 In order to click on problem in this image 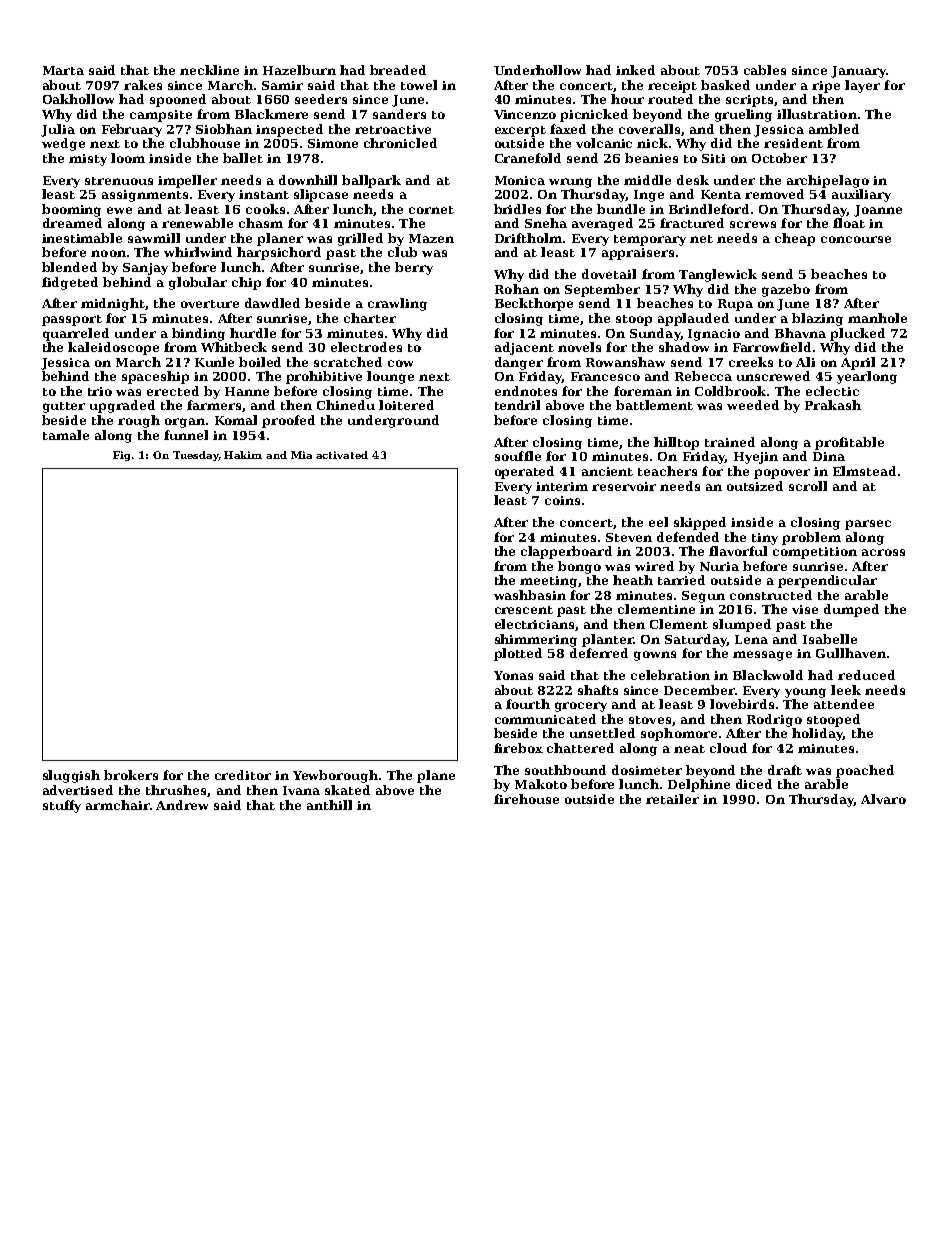, I will do `click(811, 538)`.
